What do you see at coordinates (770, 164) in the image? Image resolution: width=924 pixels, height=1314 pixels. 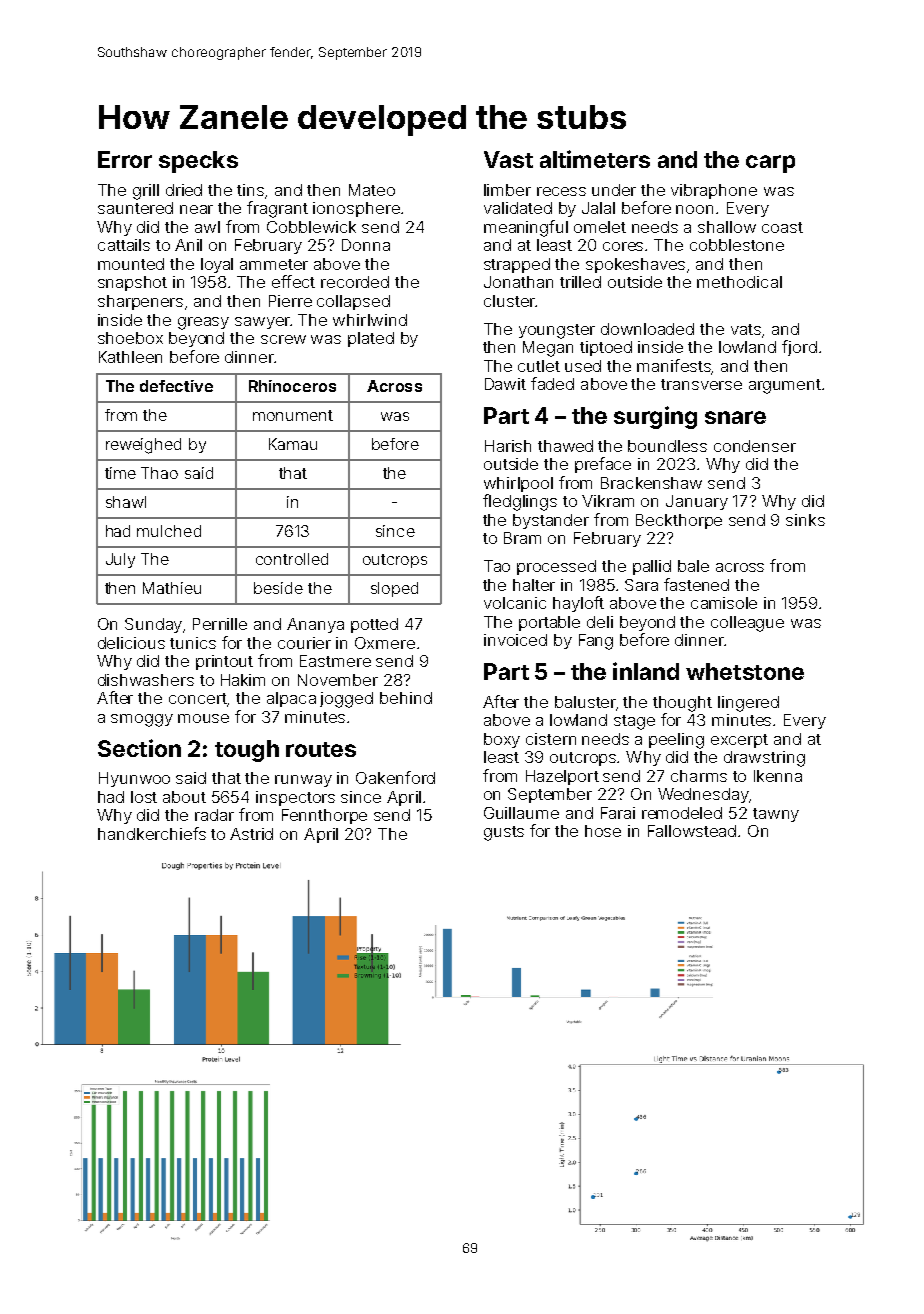 I see `carp` at bounding box center [770, 164].
